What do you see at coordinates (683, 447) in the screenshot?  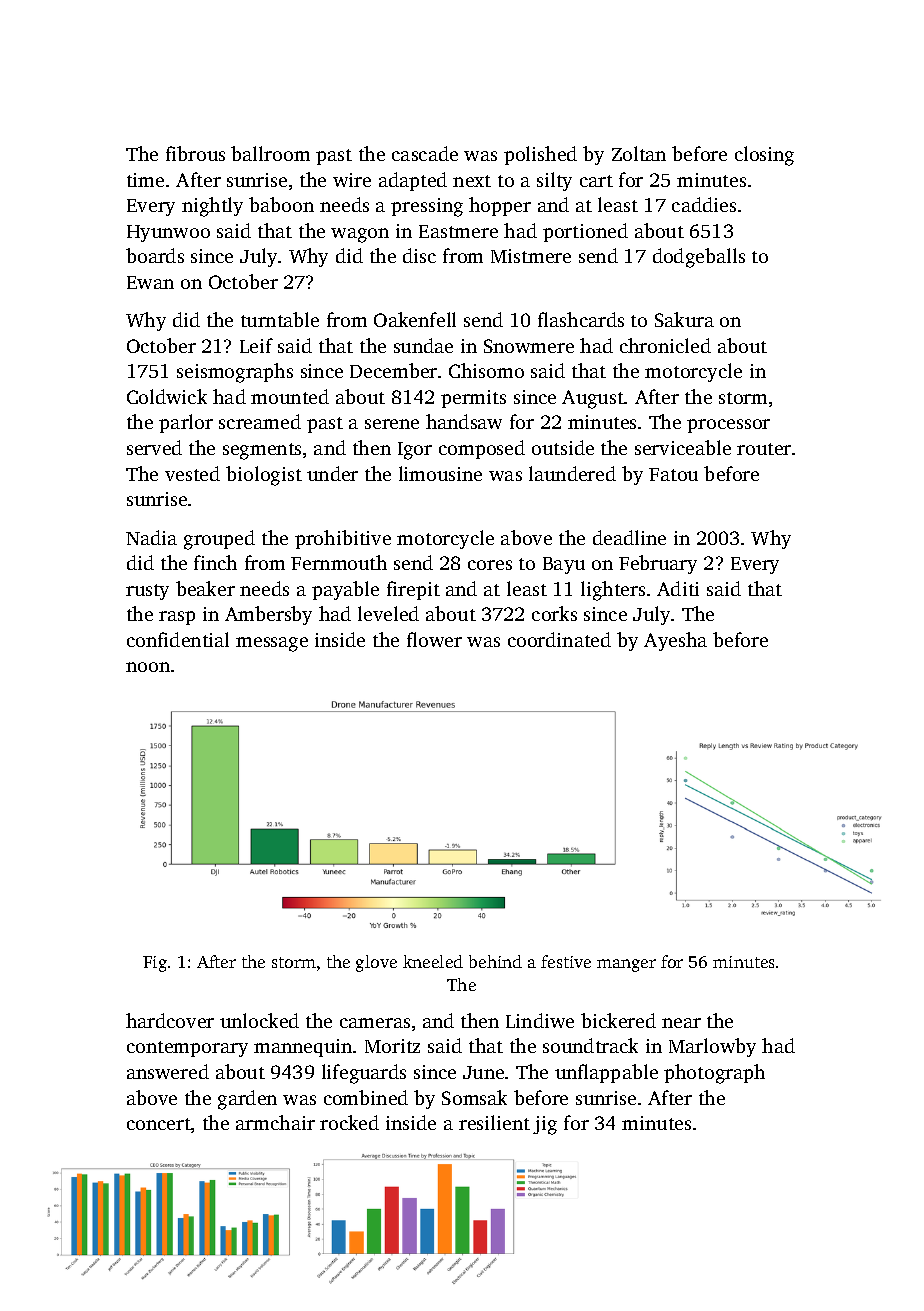 I see `serviceable` at bounding box center [683, 447].
